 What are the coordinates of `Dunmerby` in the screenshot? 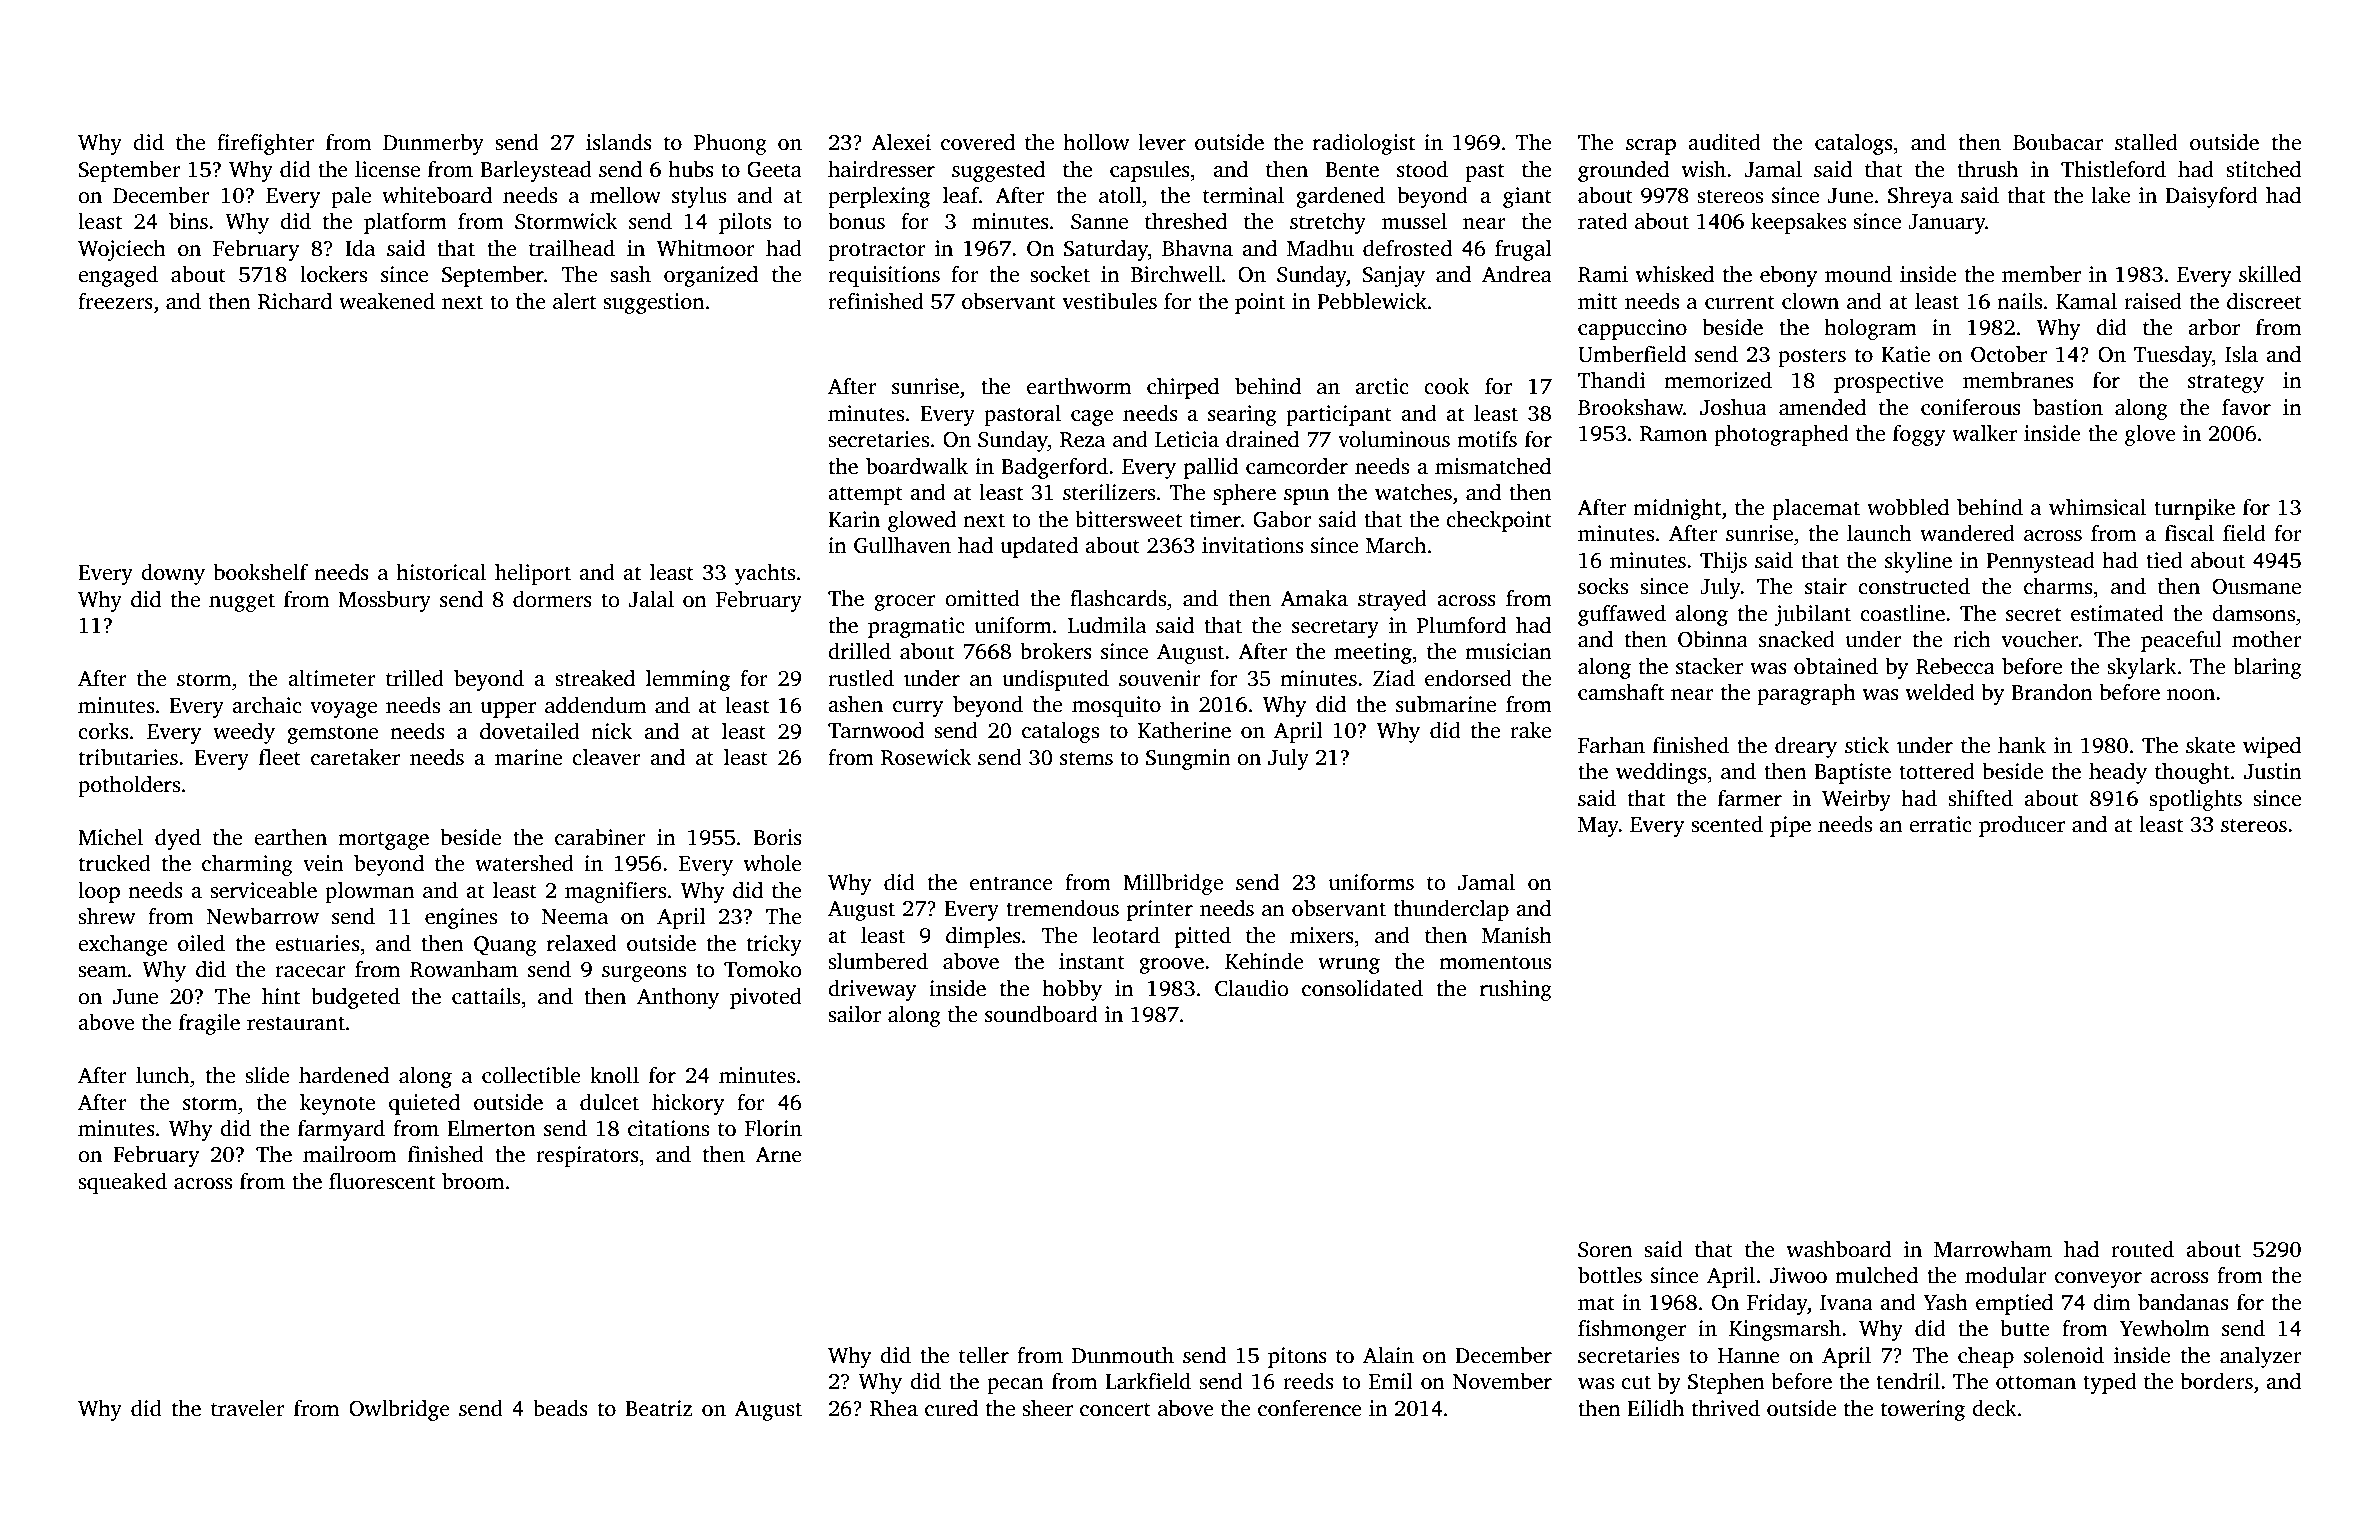 It's located at (433, 144).
